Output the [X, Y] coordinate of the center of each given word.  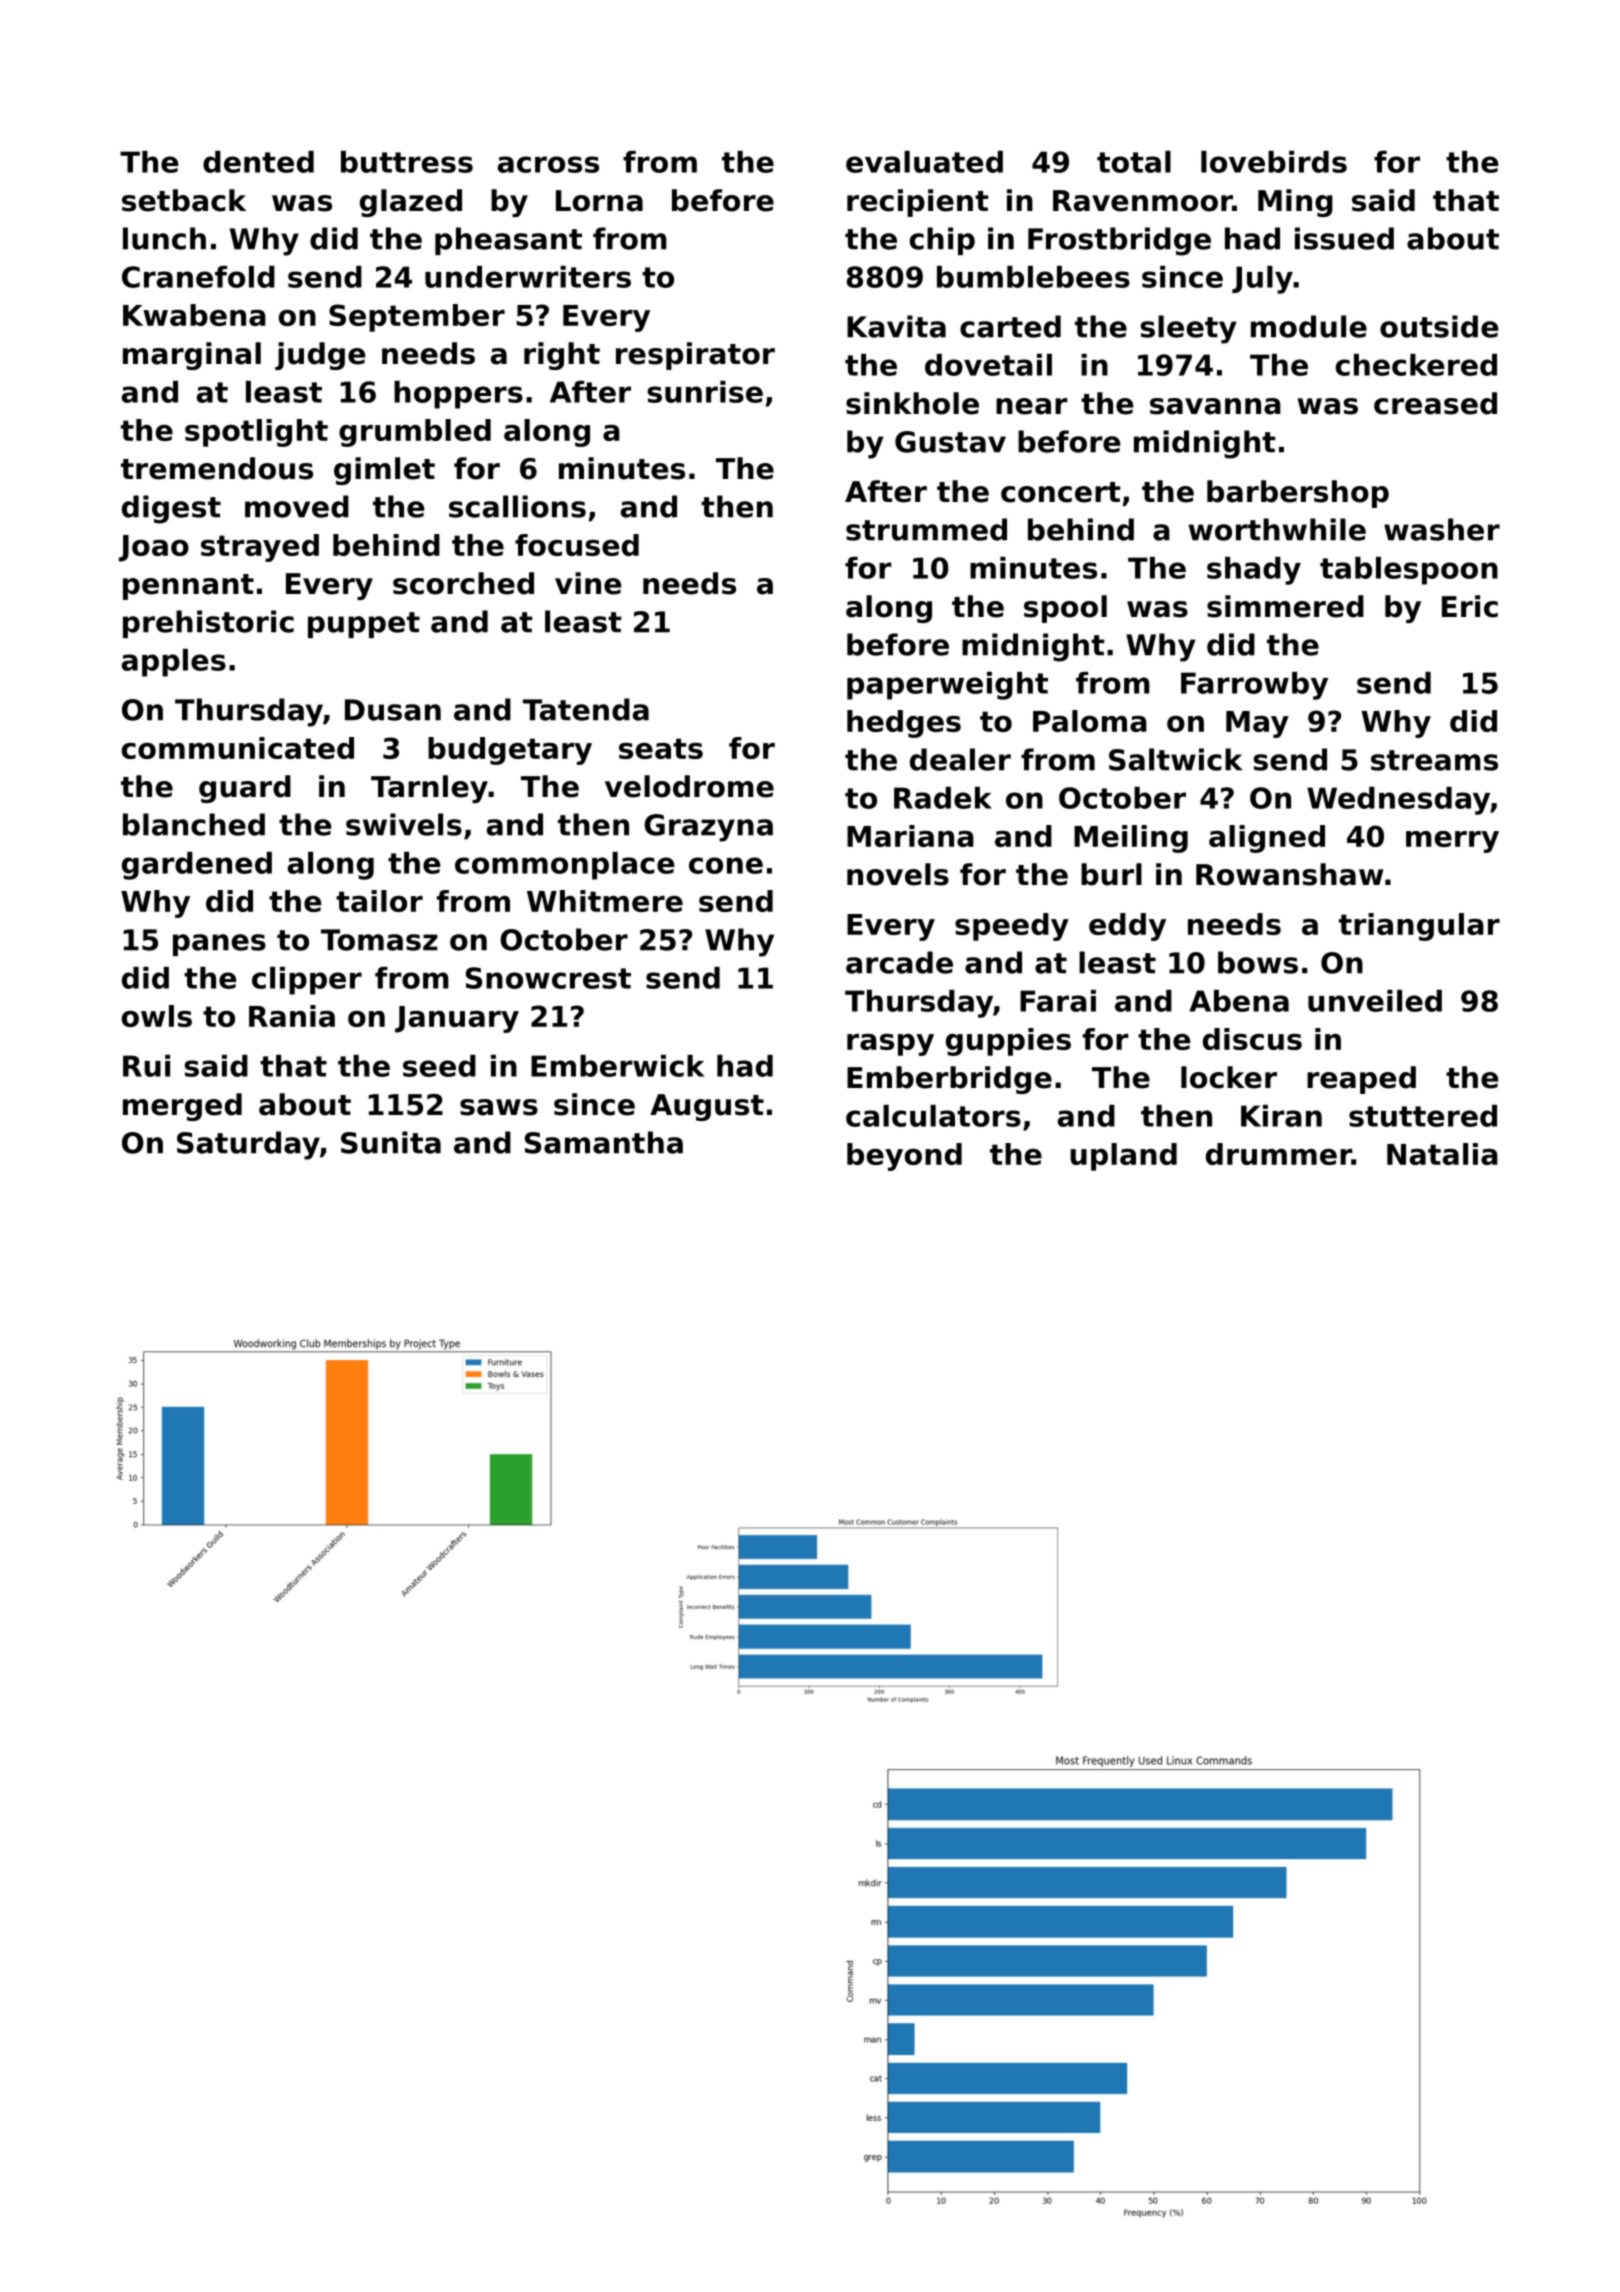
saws [499, 1107]
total [1134, 162]
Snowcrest [548, 978]
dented [258, 162]
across [548, 164]
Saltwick [1175, 759]
